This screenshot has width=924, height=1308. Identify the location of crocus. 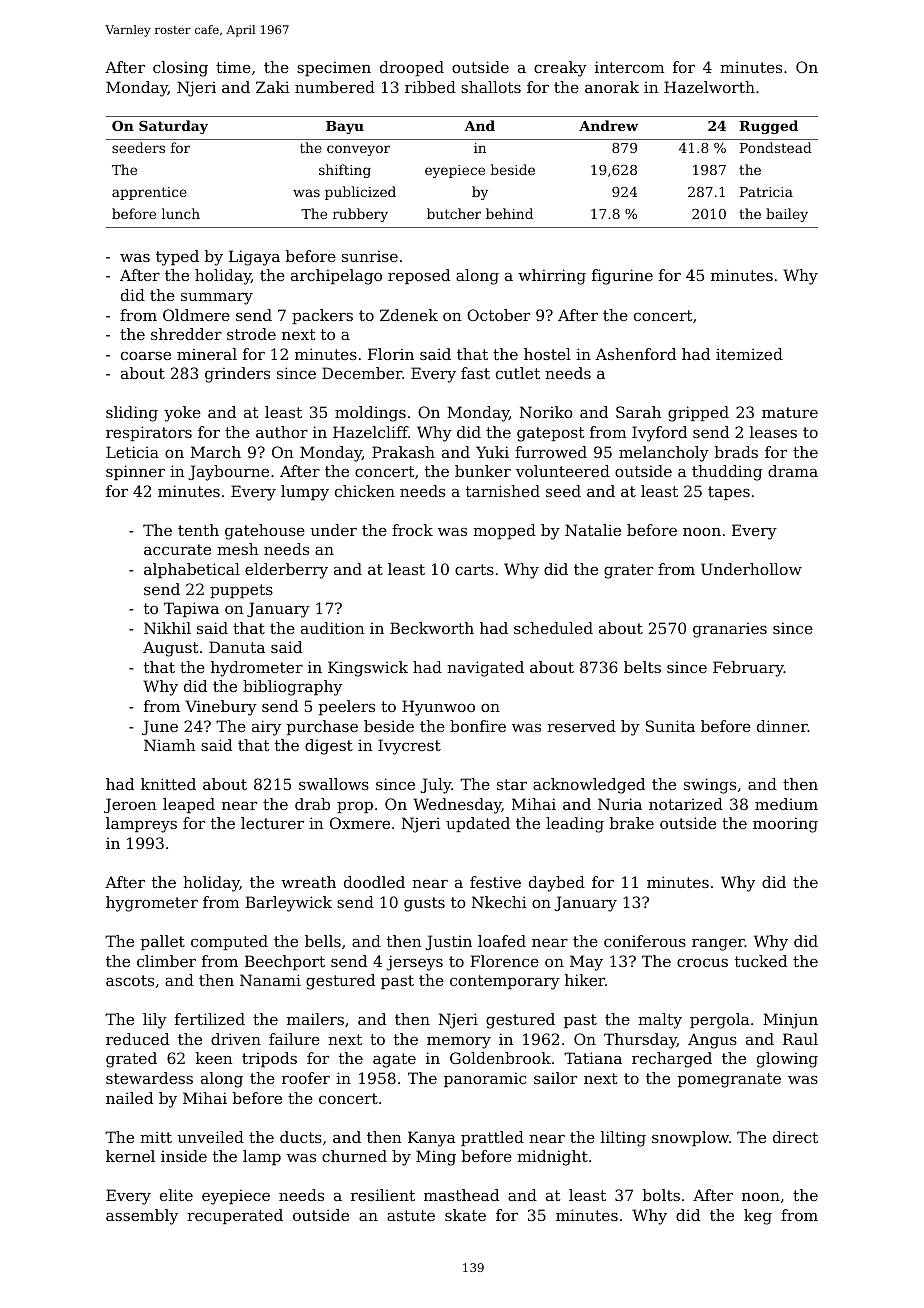
(702, 962).
